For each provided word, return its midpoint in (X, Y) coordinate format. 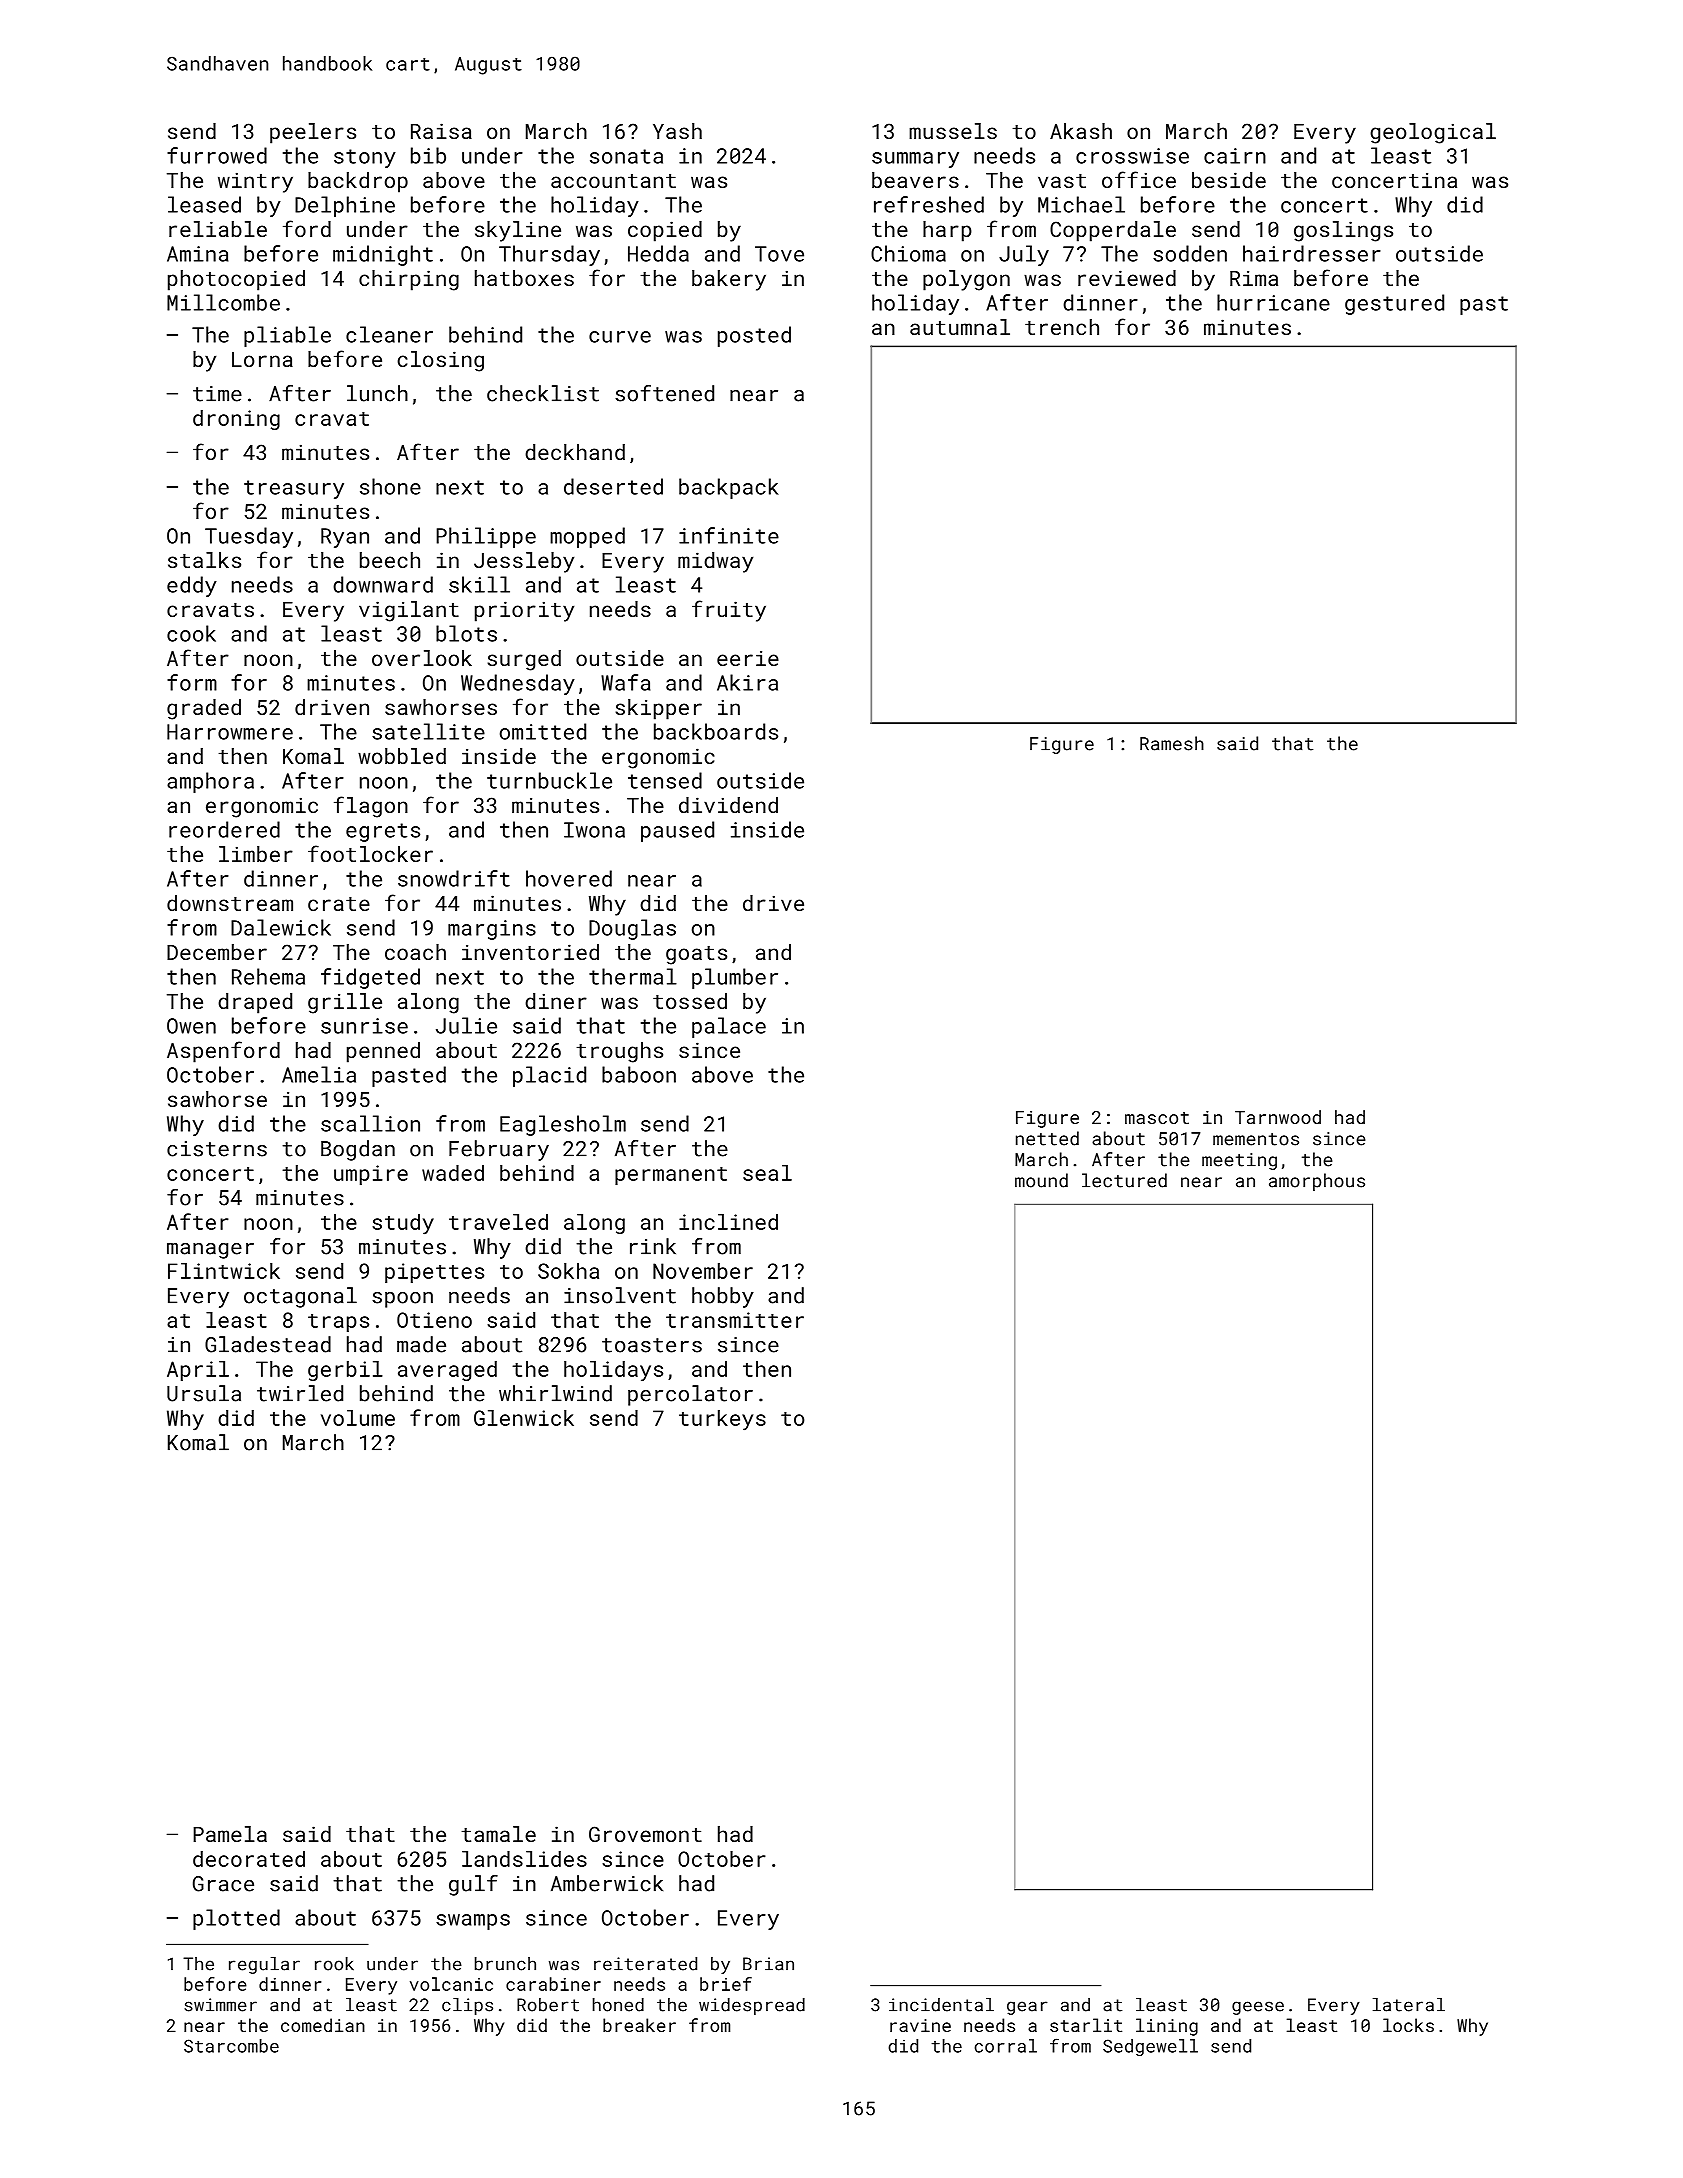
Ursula (204, 1393)
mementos (1256, 1139)
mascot (1157, 1118)
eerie (748, 658)
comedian (323, 2025)
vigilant (409, 611)
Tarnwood (1278, 1117)
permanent (671, 1176)
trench (1062, 327)
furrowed (217, 155)
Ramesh (1172, 743)
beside (1229, 180)
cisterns (217, 1149)
